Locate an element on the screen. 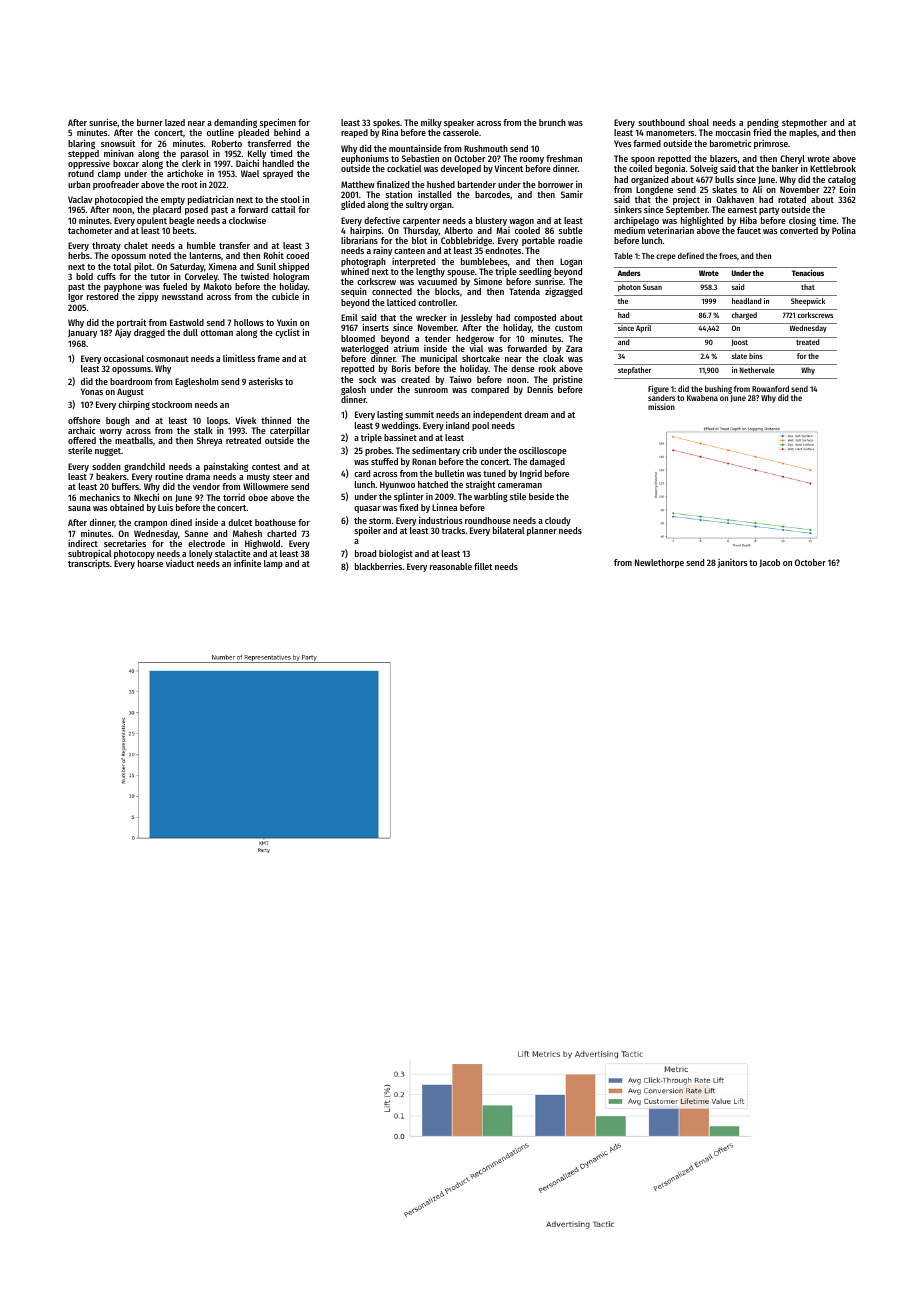  spokes is located at coordinates (386, 124).
